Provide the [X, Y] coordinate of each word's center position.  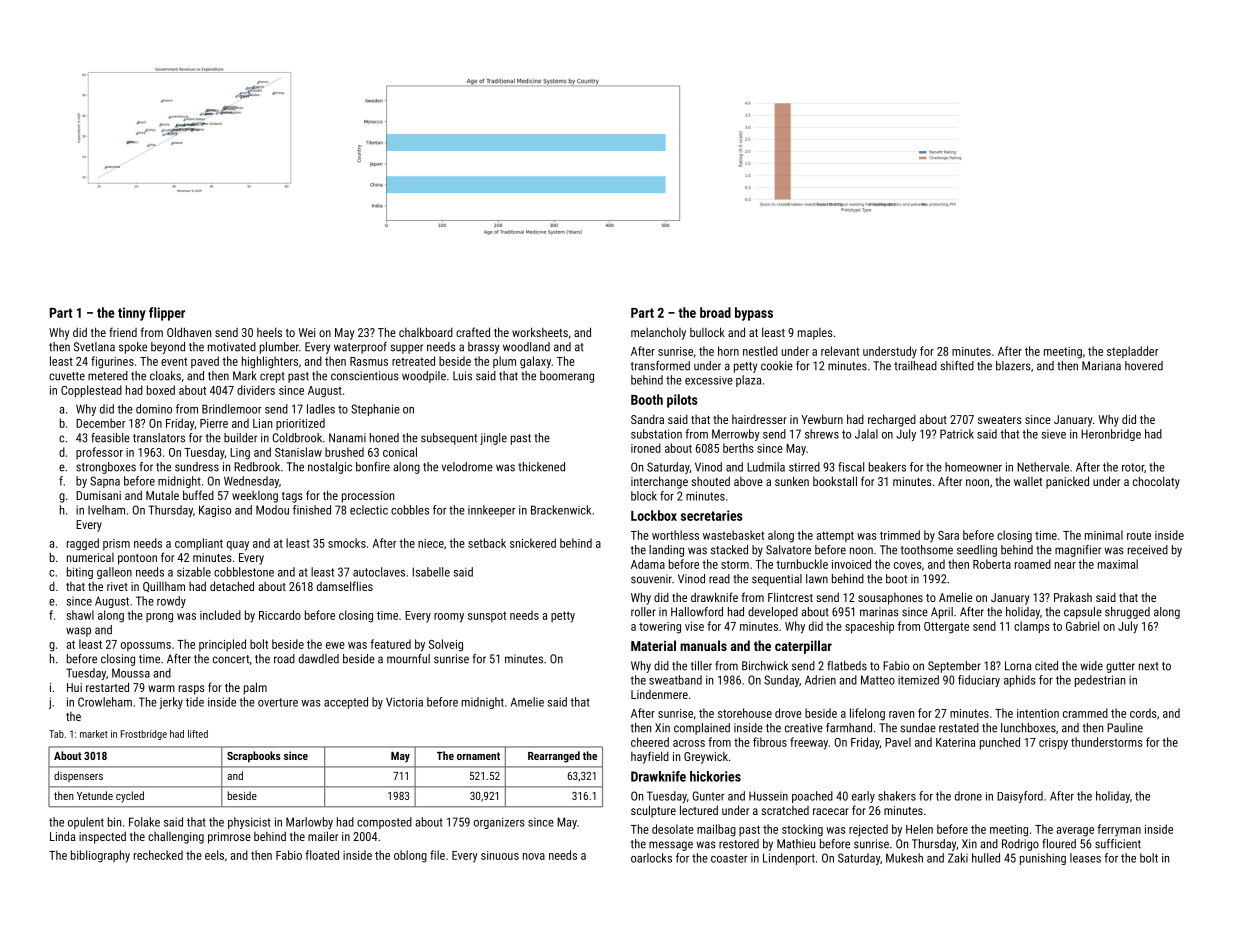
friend [123, 332]
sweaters [1000, 420]
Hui [74, 687]
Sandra [647, 419]
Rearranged [554, 757]
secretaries [712, 515]
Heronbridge [1111, 435]
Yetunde [95, 795]
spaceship [869, 627]
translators [159, 438]
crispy [1053, 744]
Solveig [446, 645]
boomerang [567, 377]
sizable [194, 572]
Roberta [992, 564]
